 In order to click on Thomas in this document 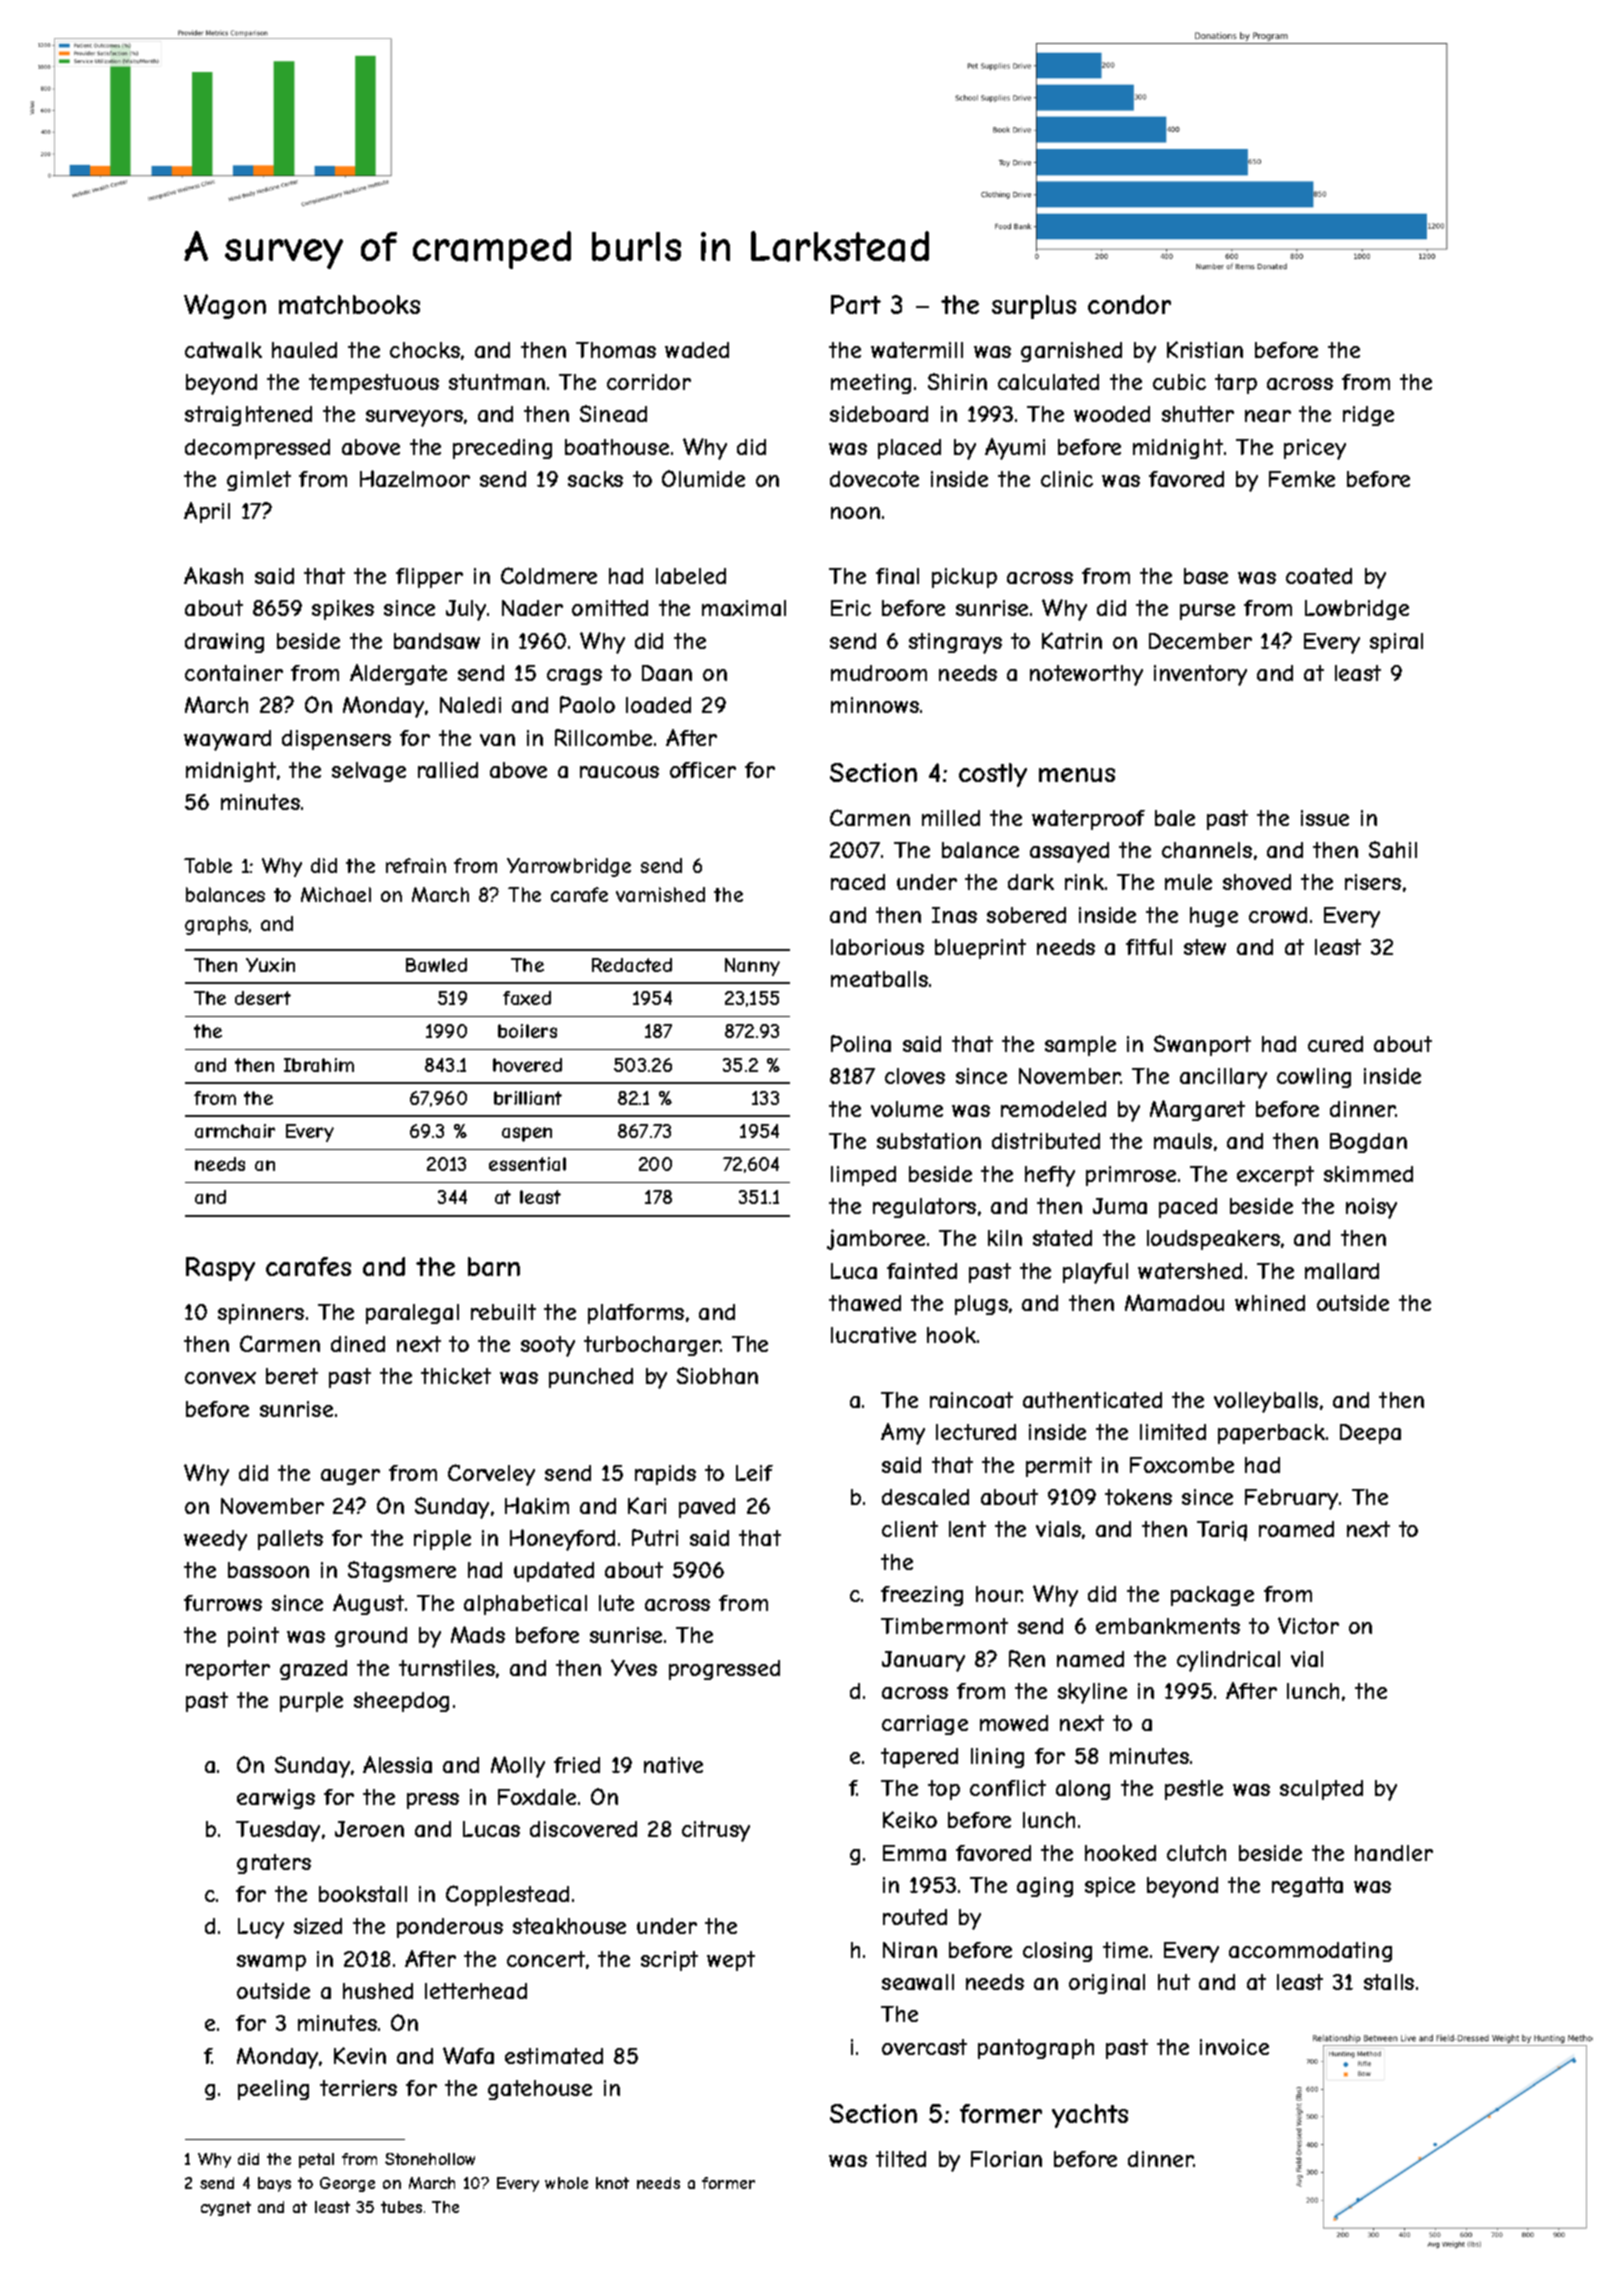, I will do `click(616, 350)`.
